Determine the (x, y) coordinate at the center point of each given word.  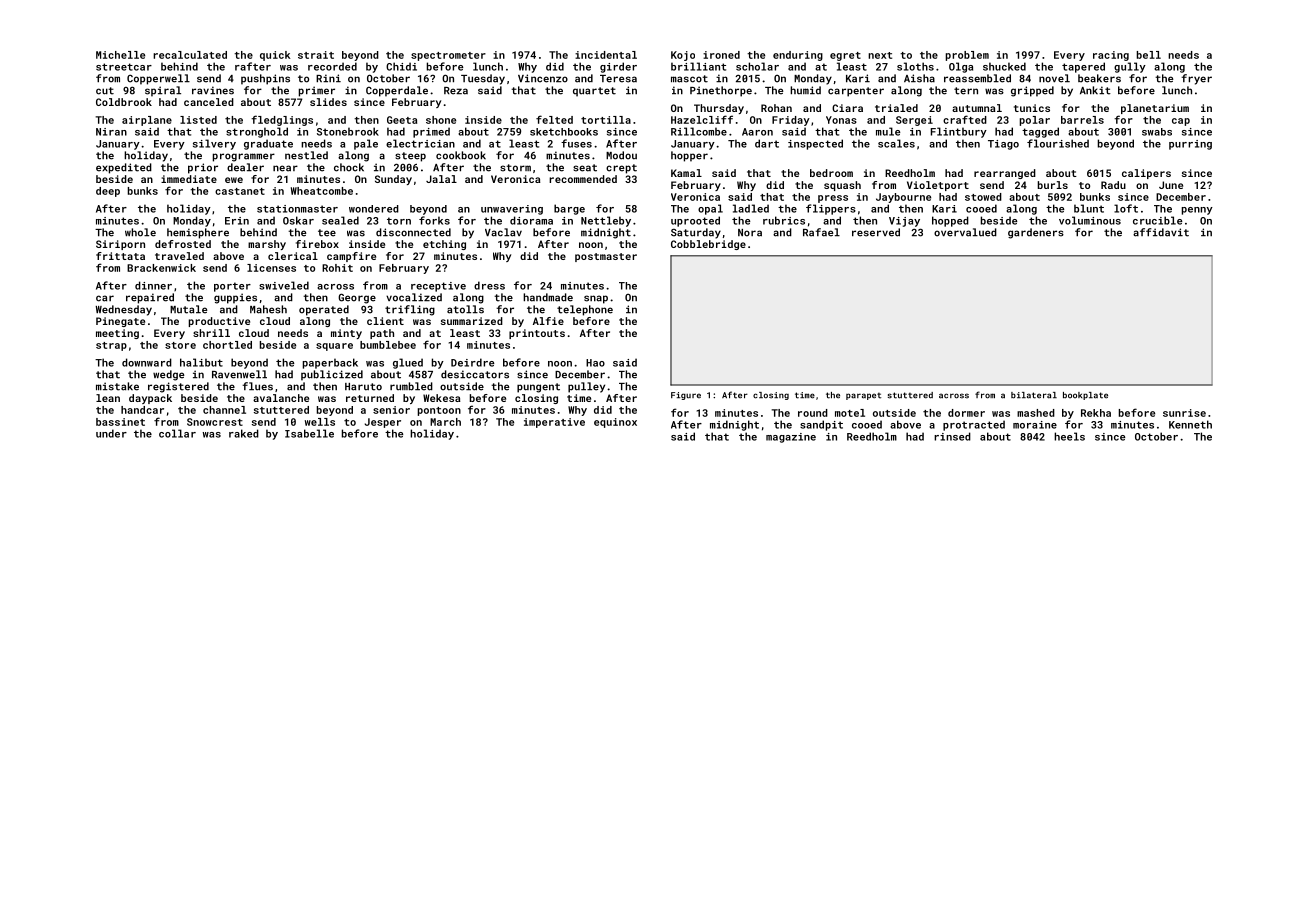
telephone (585, 310)
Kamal (686, 173)
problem (967, 56)
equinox (615, 423)
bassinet (120, 422)
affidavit (1161, 232)
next (880, 55)
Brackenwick (161, 268)
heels (1069, 436)
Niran (111, 132)
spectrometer (448, 56)
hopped (950, 221)
